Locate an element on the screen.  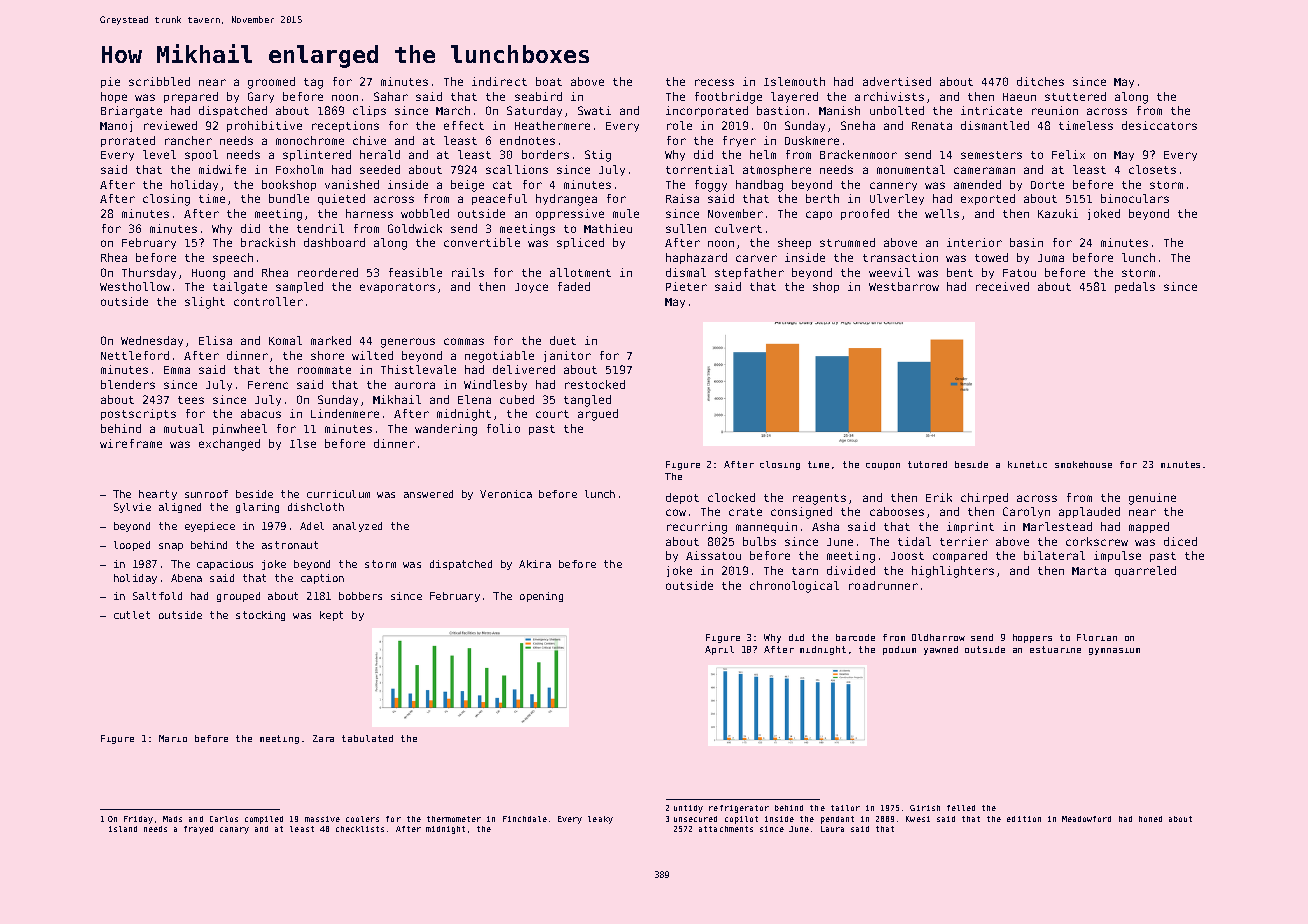
divided is located at coordinates (851, 570).
